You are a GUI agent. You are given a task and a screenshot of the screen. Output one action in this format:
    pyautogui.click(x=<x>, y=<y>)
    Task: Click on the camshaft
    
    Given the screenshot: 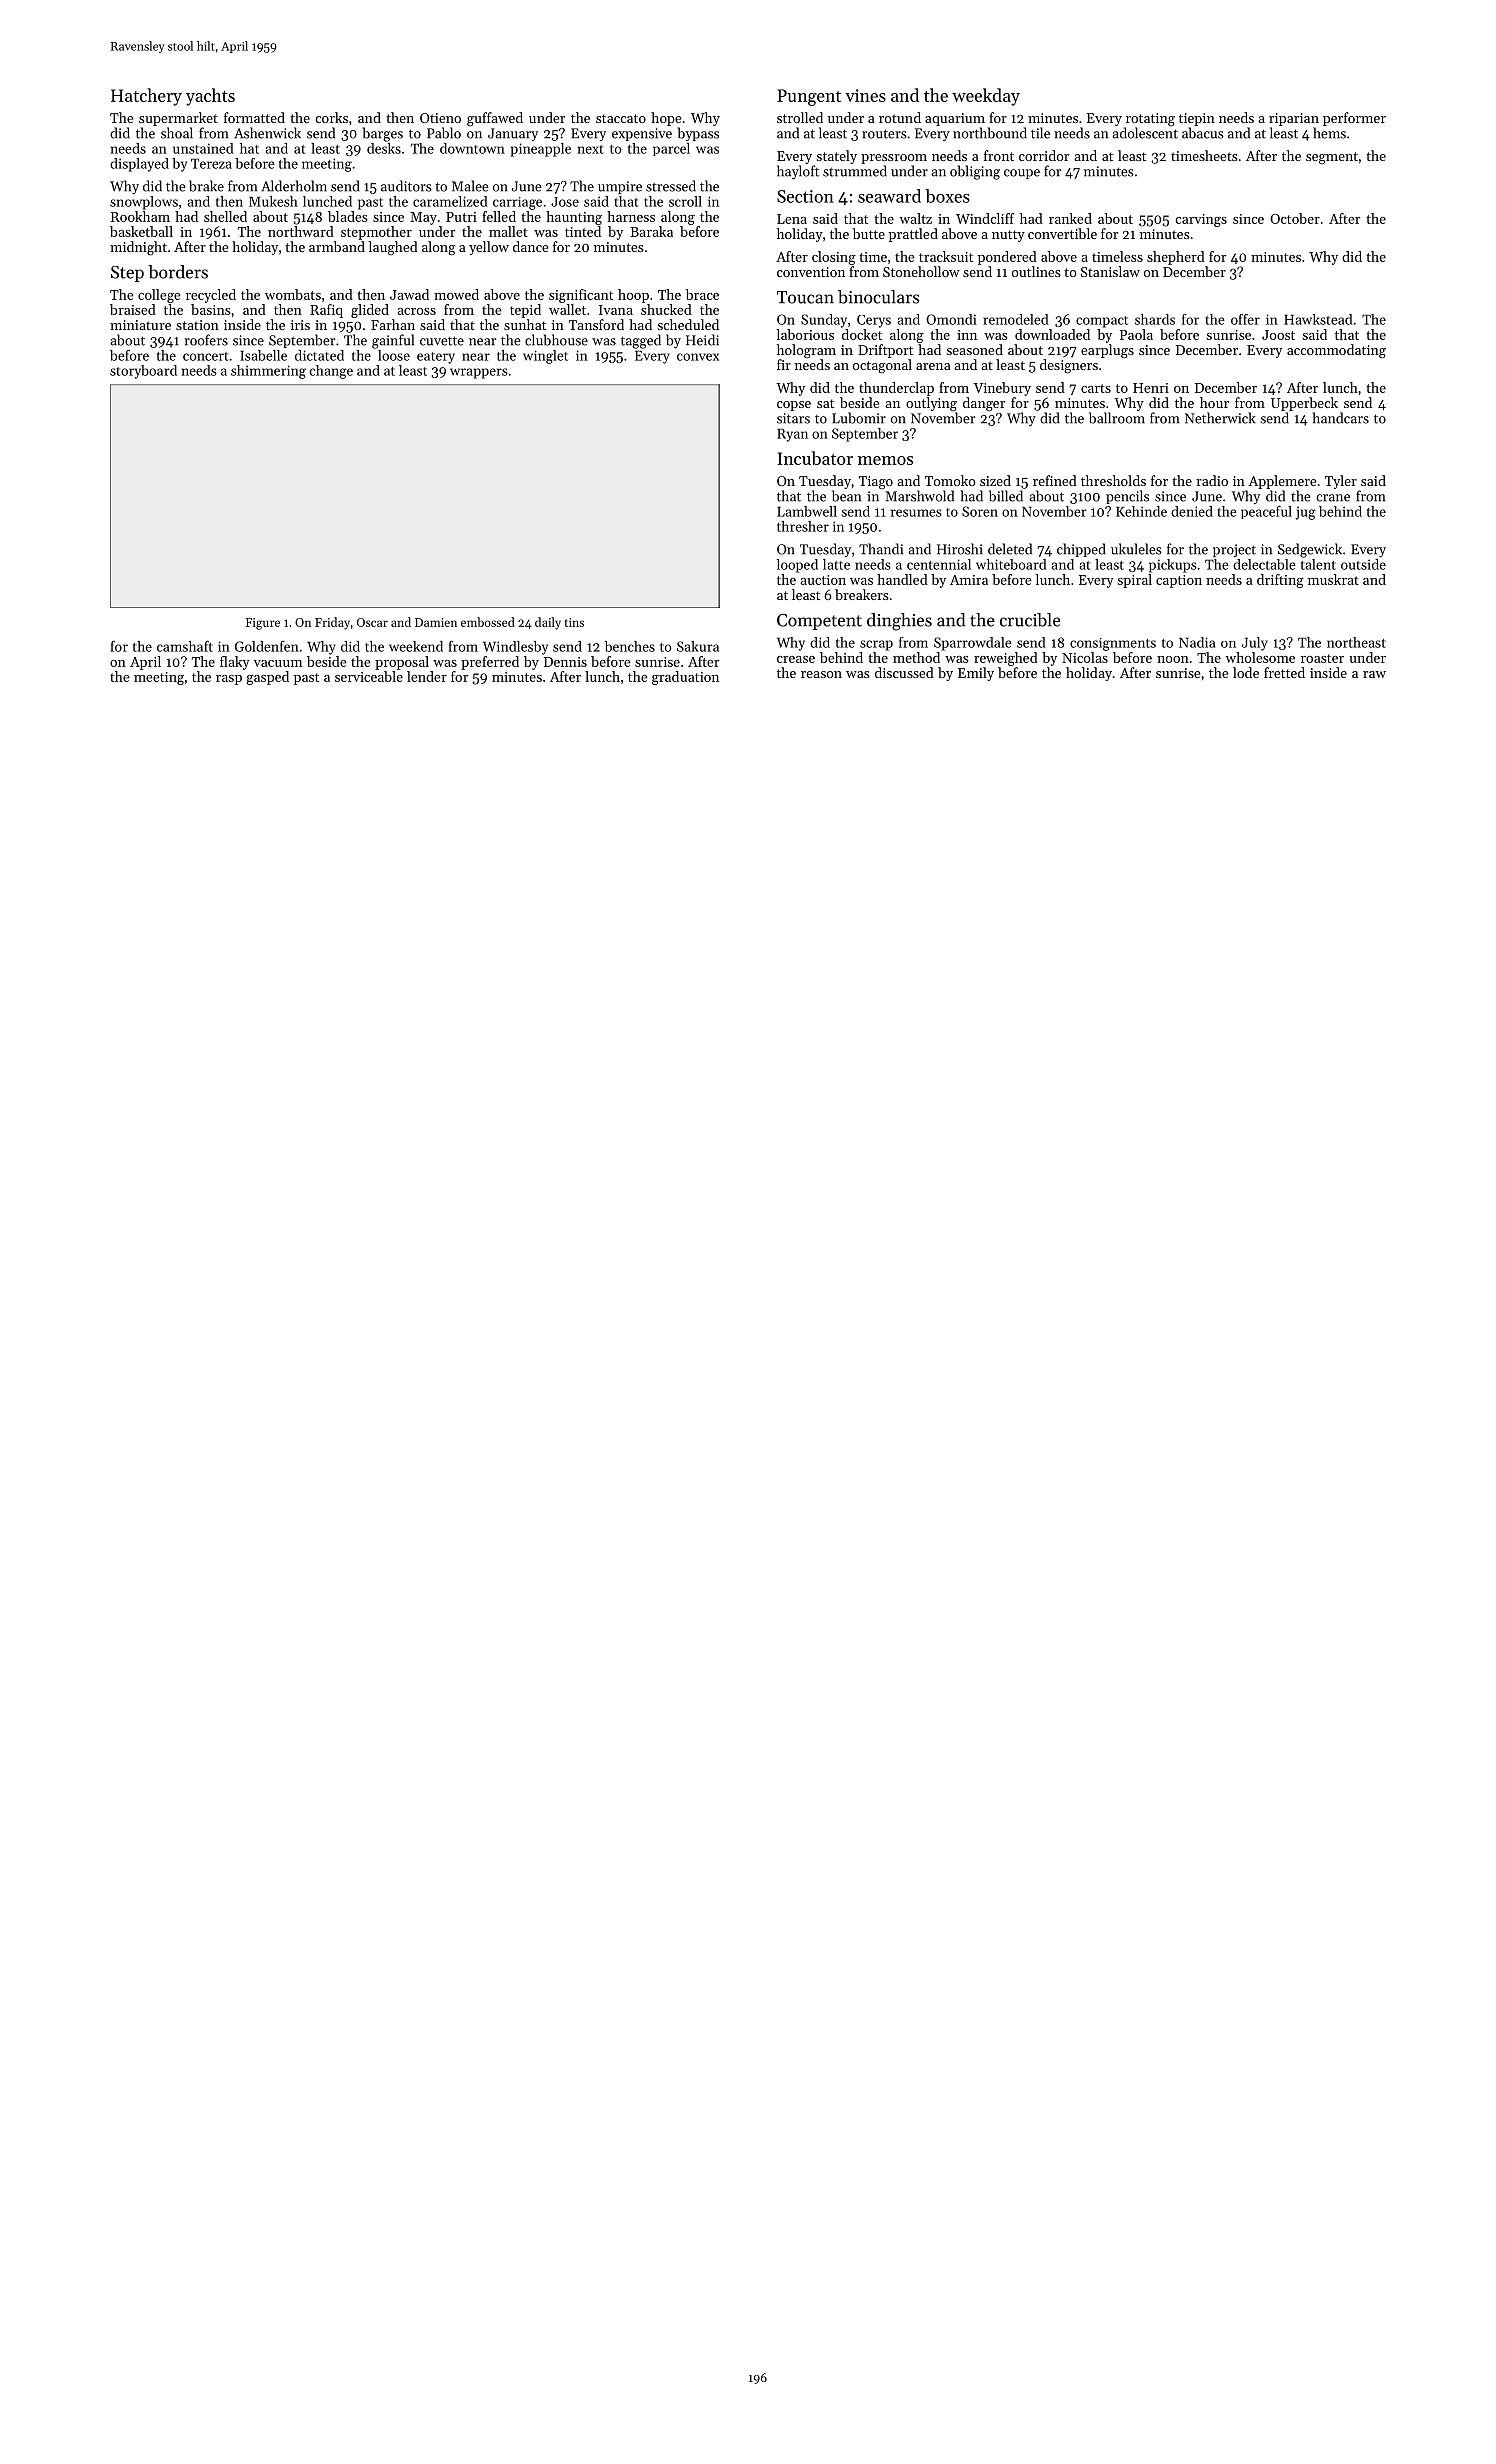 What is the action you would take?
    pyautogui.click(x=185, y=646)
